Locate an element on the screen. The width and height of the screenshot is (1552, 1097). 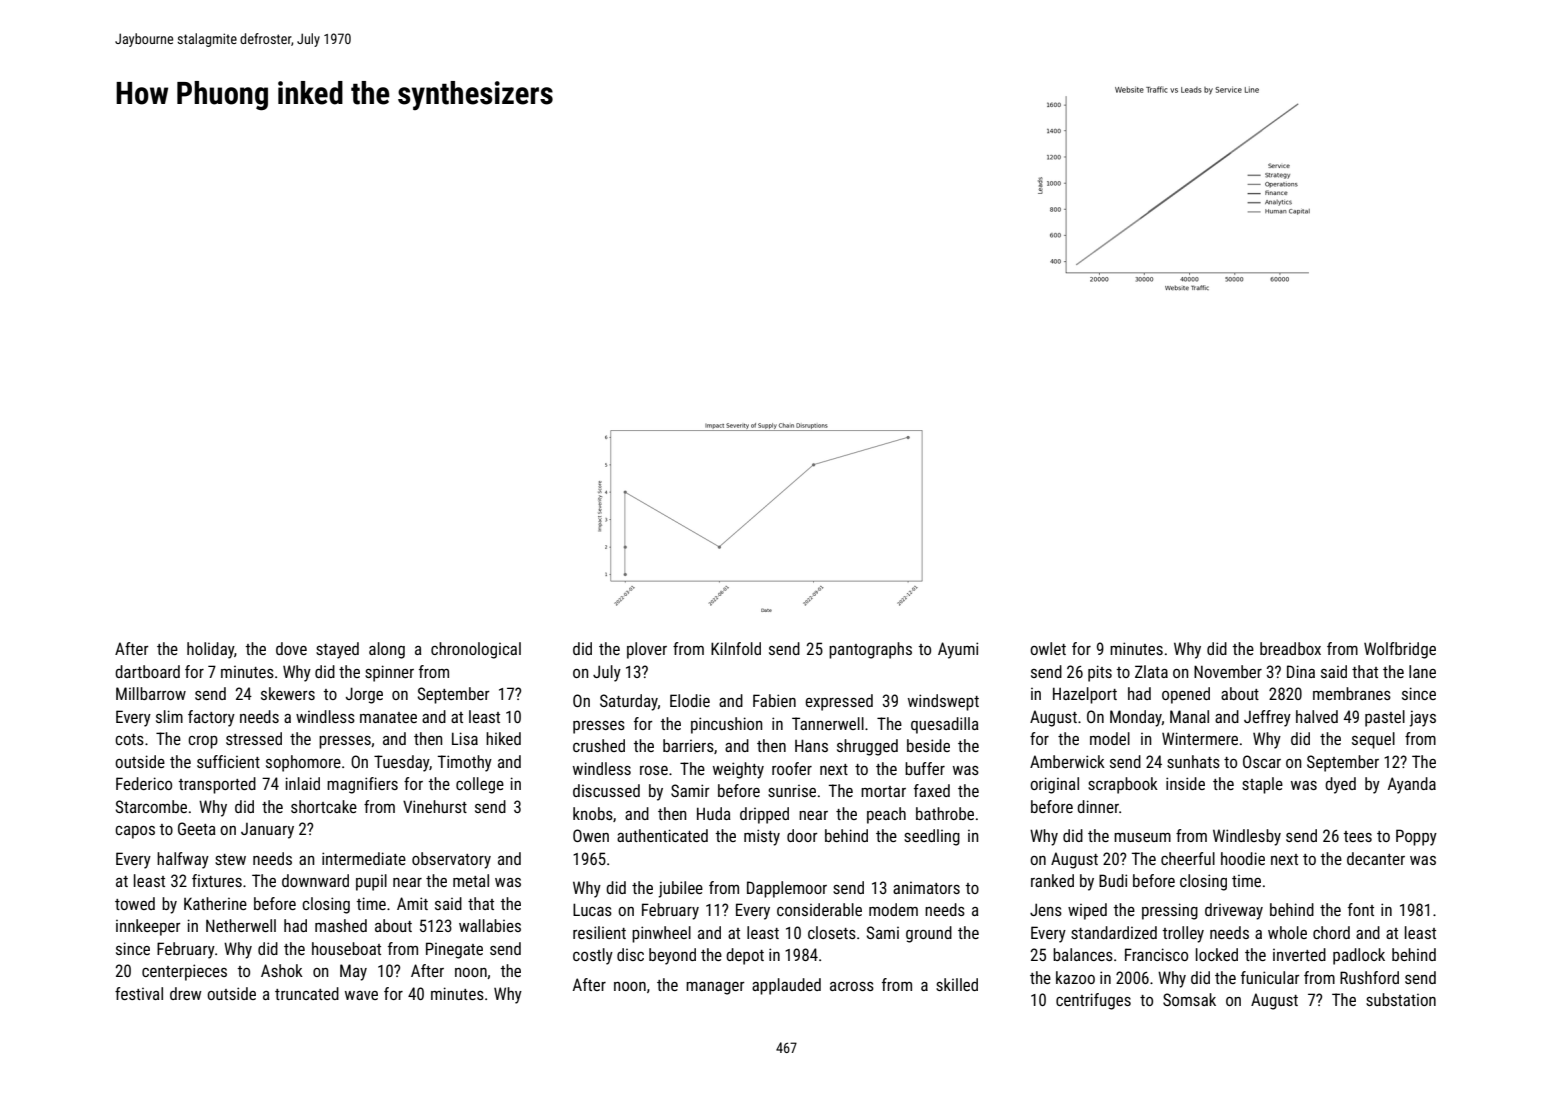
dinner is located at coordinates (1098, 806).
